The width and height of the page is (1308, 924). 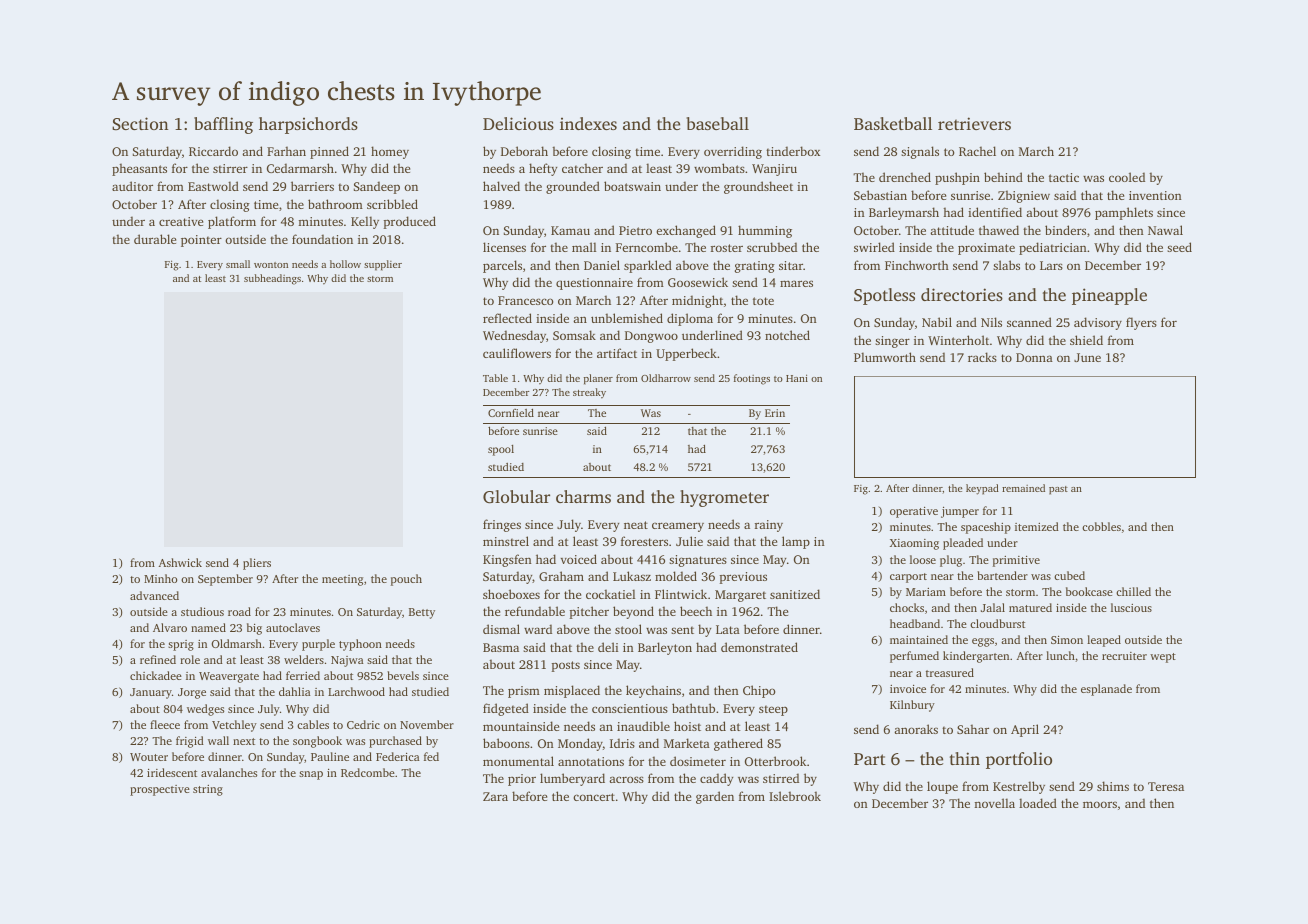 I want to click on lunch, so click(x=1060, y=655).
